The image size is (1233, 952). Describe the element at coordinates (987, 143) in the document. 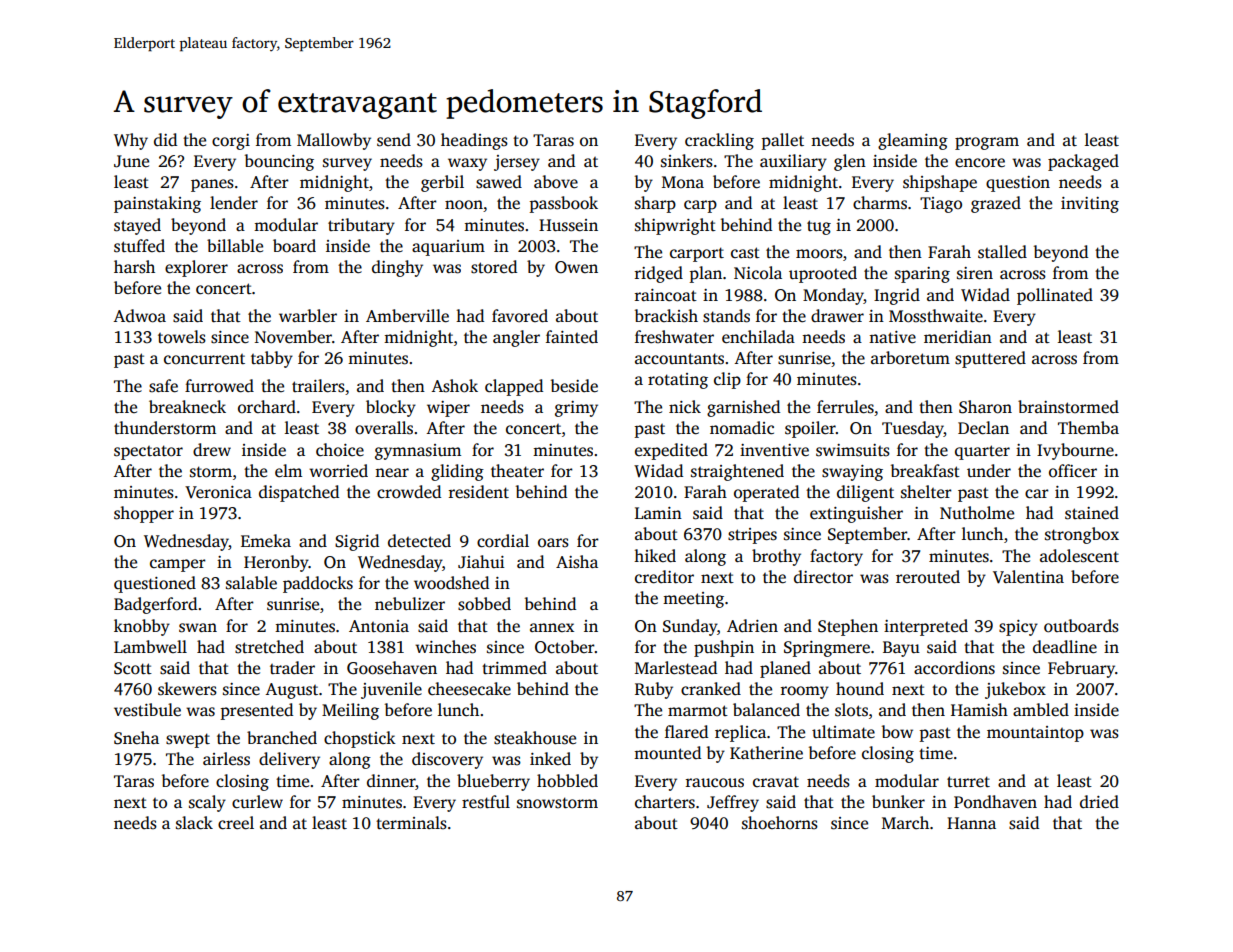

I see `program` at that location.
